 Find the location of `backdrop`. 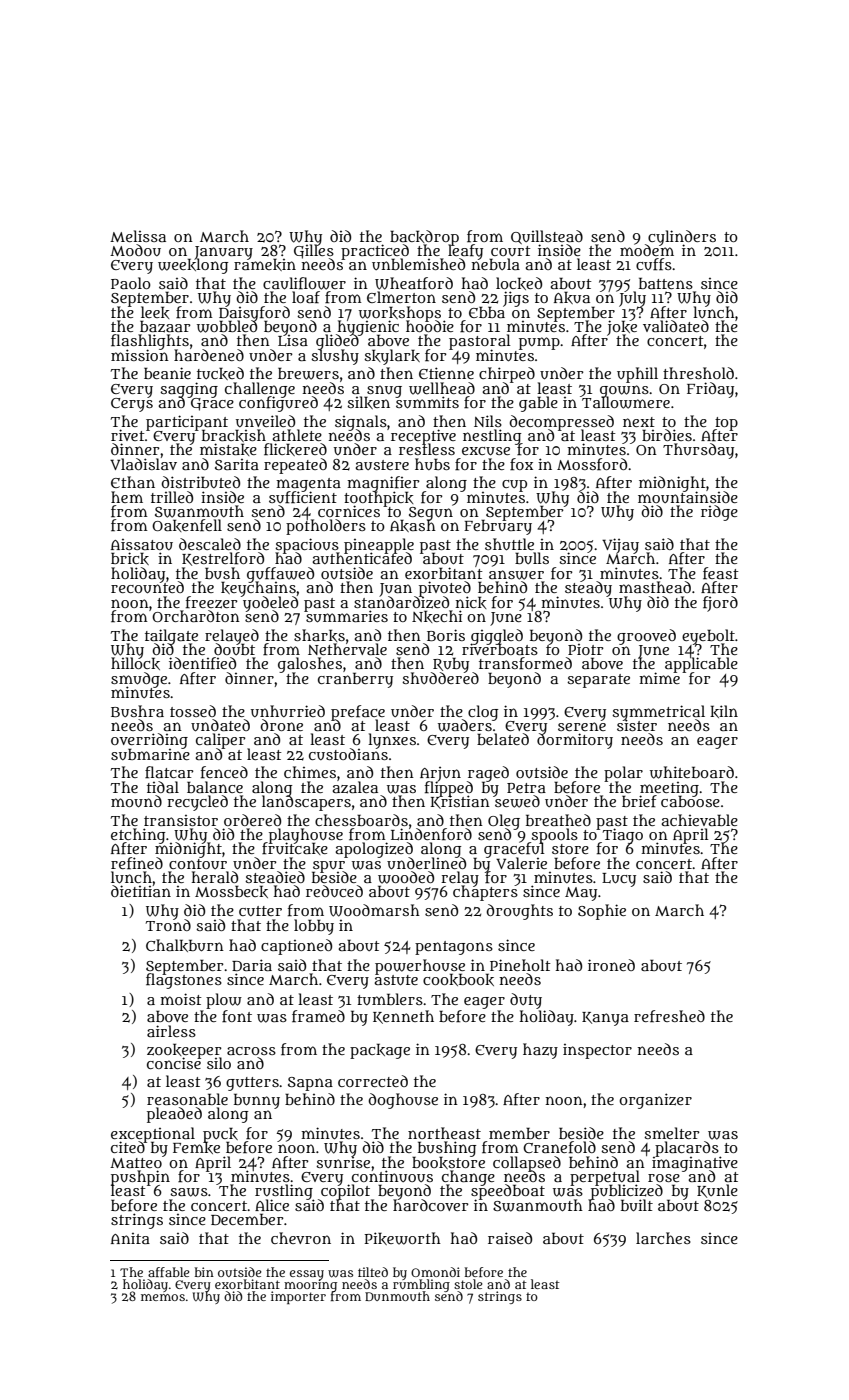

backdrop is located at coordinates (424, 237).
